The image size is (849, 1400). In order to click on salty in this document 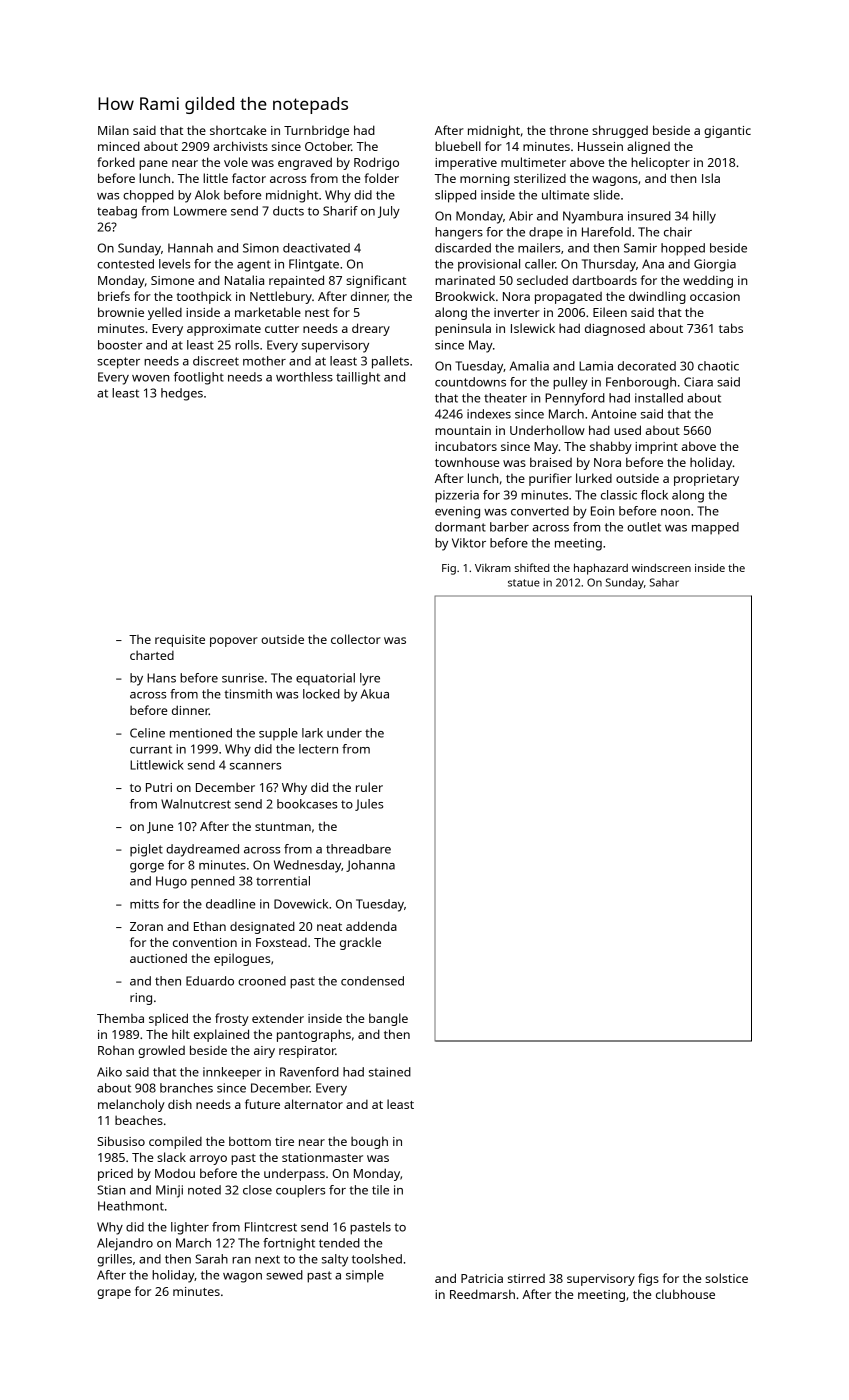, I will do `click(335, 1260)`.
